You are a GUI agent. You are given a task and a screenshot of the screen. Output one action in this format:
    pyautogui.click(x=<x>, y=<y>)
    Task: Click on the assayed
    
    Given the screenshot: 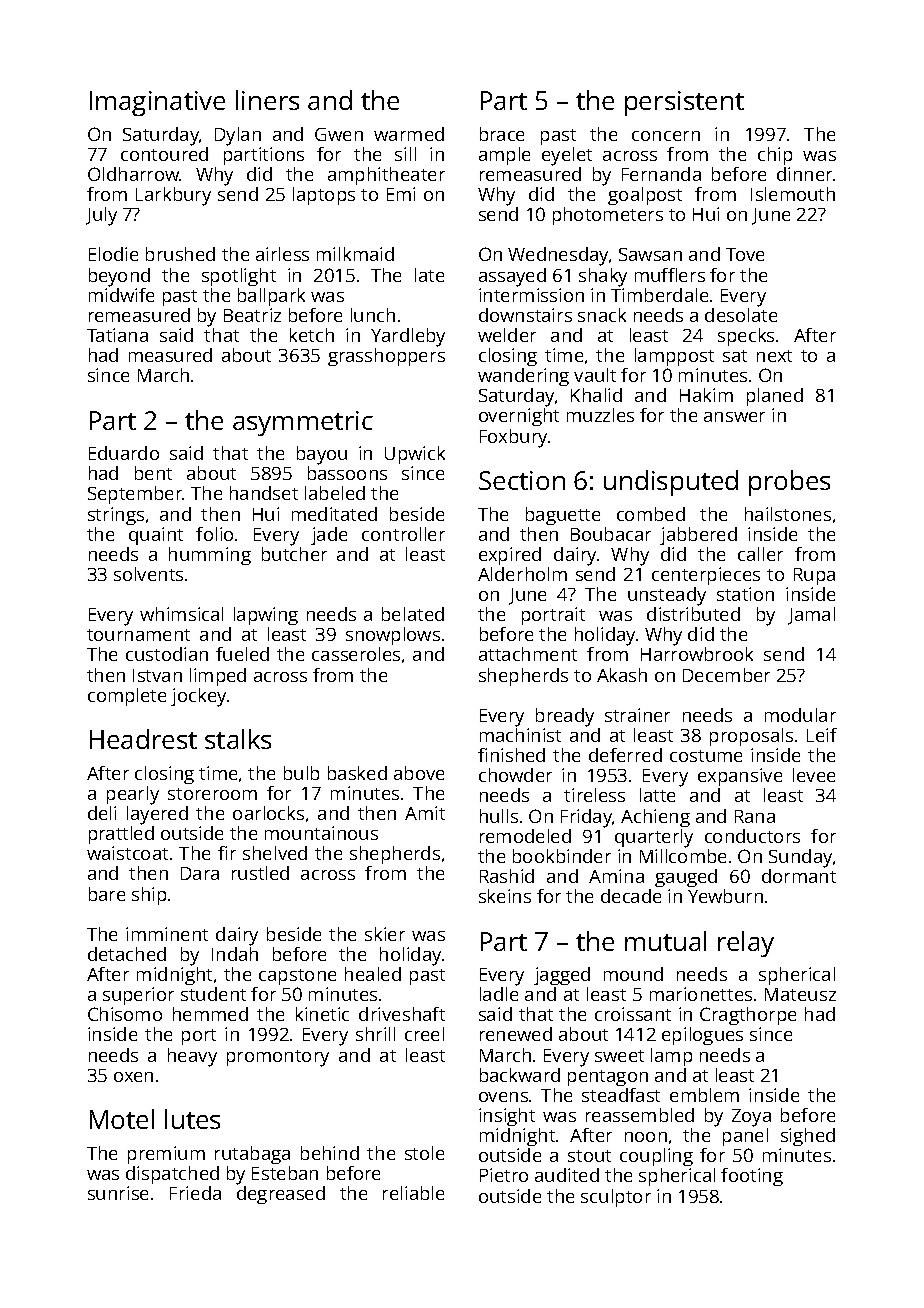 What is the action you would take?
    pyautogui.click(x=512, y=277)
